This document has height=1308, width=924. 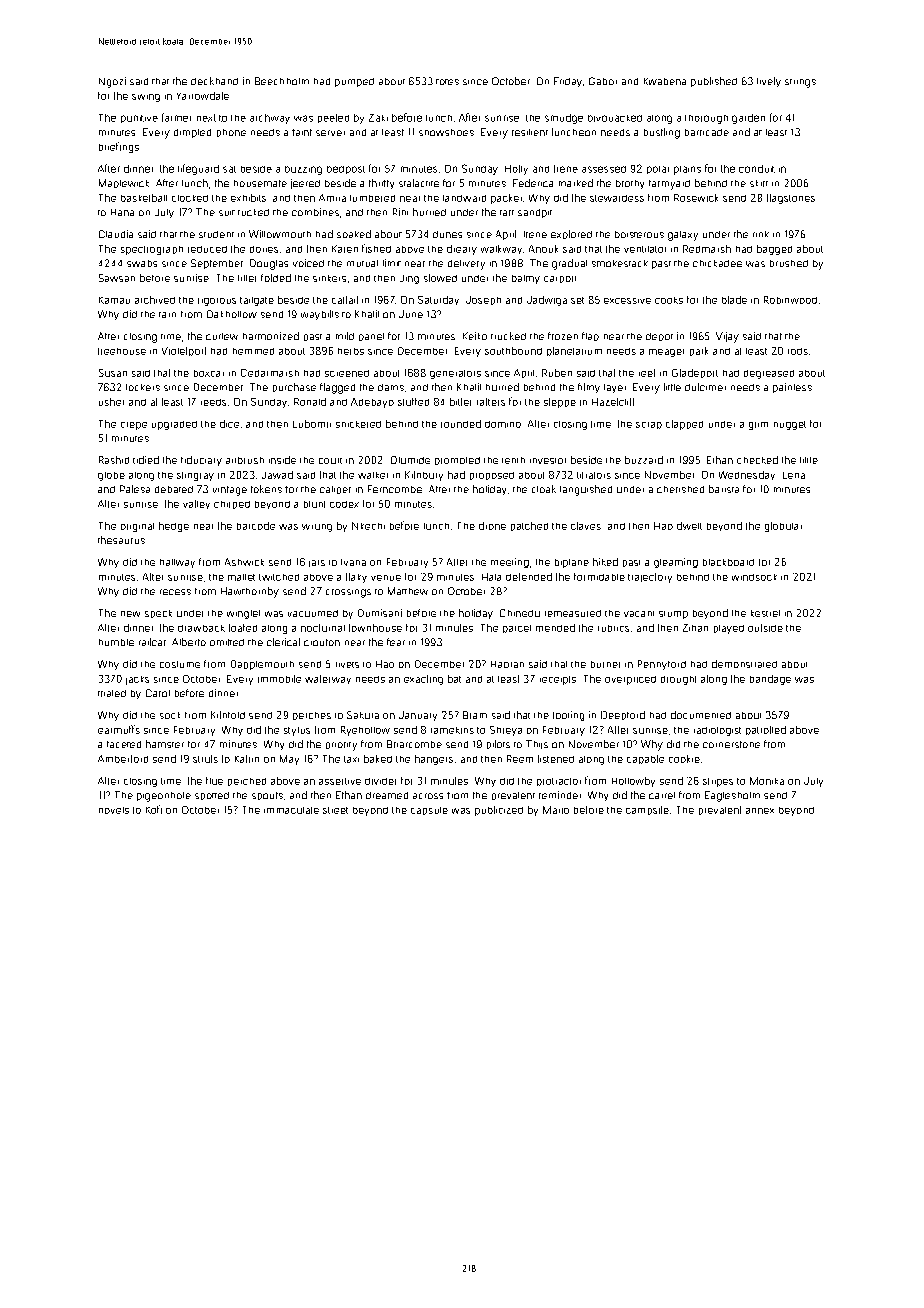 What do you see at coordinates (277, 475) in the document?
I see `Jawad` at bounding box center [277, 475].
